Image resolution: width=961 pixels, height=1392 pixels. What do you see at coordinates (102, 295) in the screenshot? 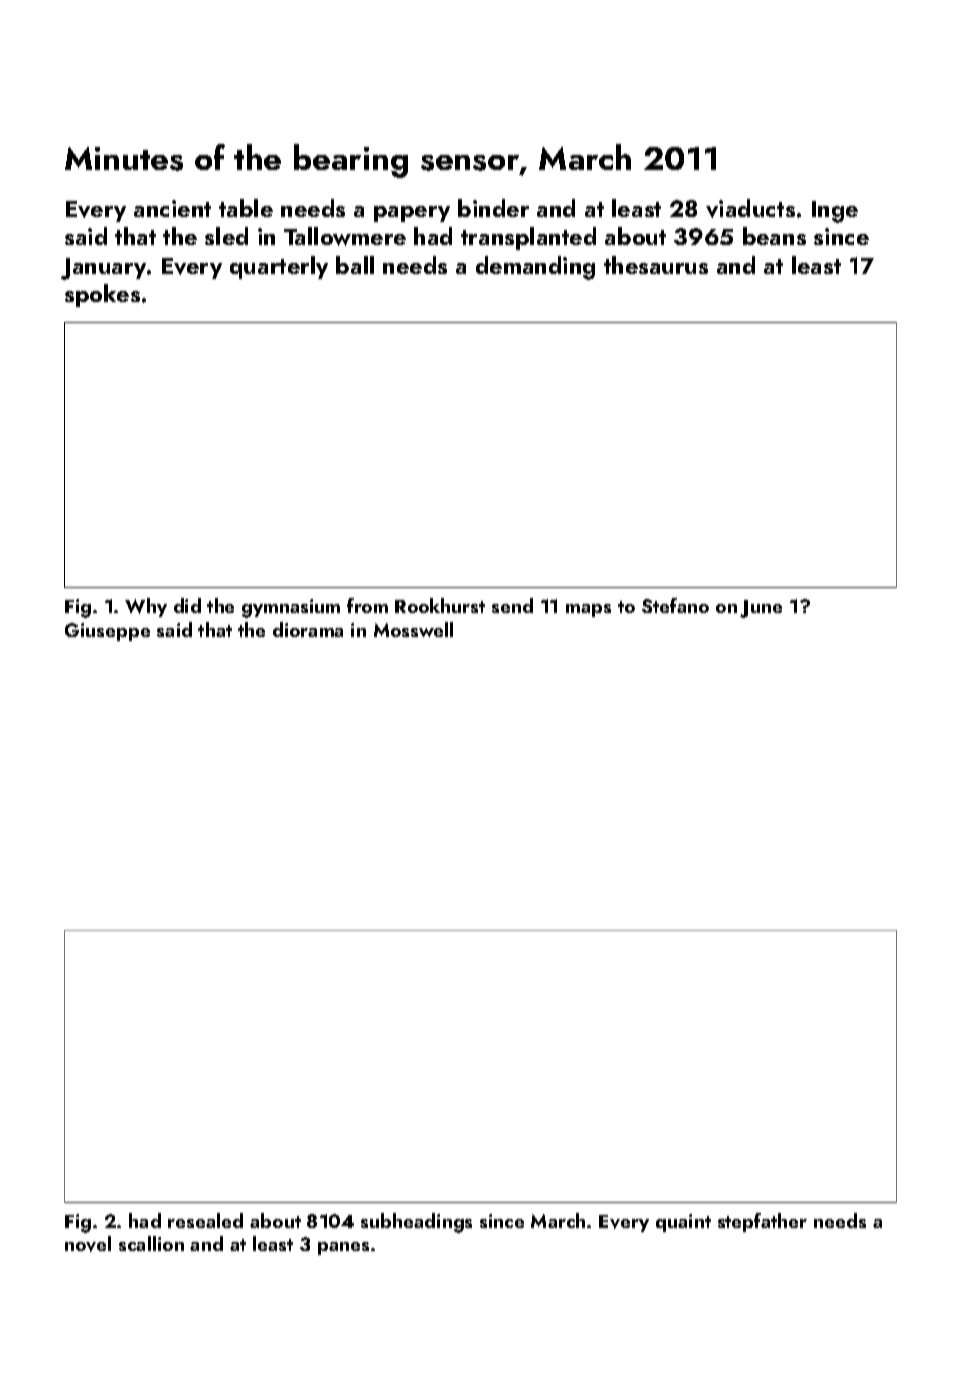
I see `spokes` at bounding box center [102, 295].
